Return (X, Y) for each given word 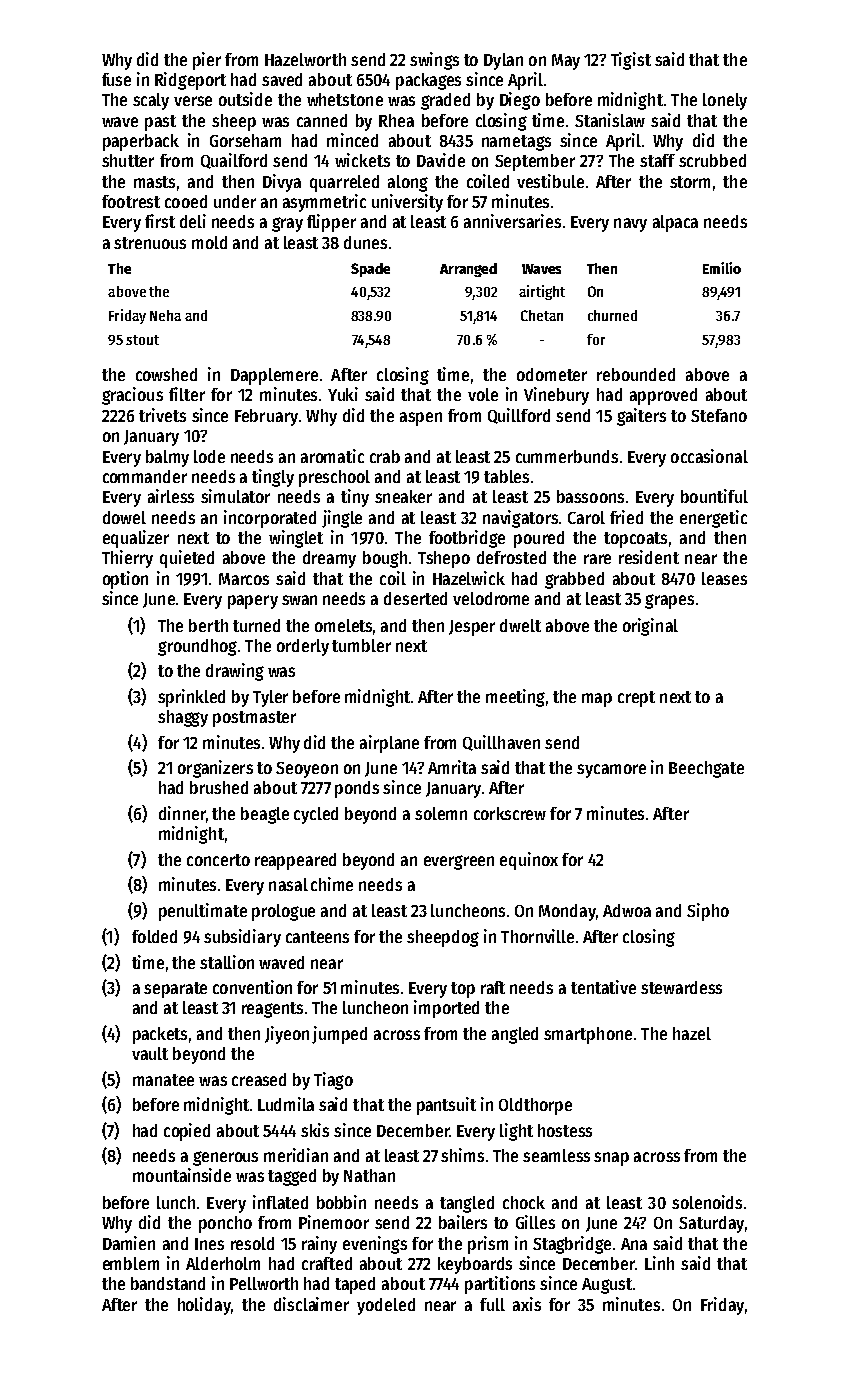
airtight (542, 292)
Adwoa (627, 910)
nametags (516, 143)
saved (282, 79)
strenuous (150, 243)
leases (724, 578)
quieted (187, 559)
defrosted (511, 557)
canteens (317, 937)
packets (160, 1035)
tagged (292, 1177)
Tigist (631, 61)
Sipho (708, 912)
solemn (441, 813)
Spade (370, 270)
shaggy (183, 718)
